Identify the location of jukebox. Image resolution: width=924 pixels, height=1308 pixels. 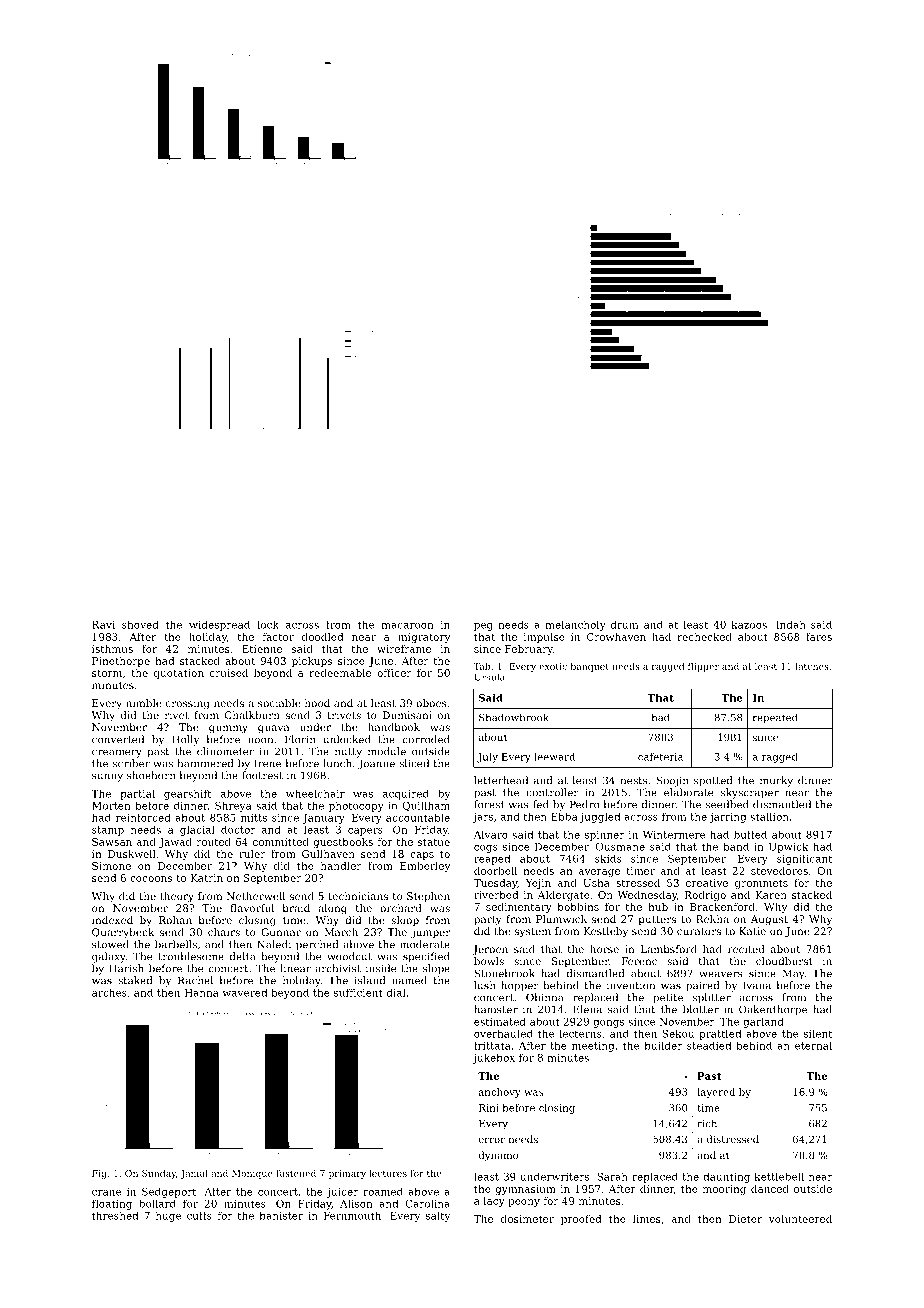
(494, 1059).
